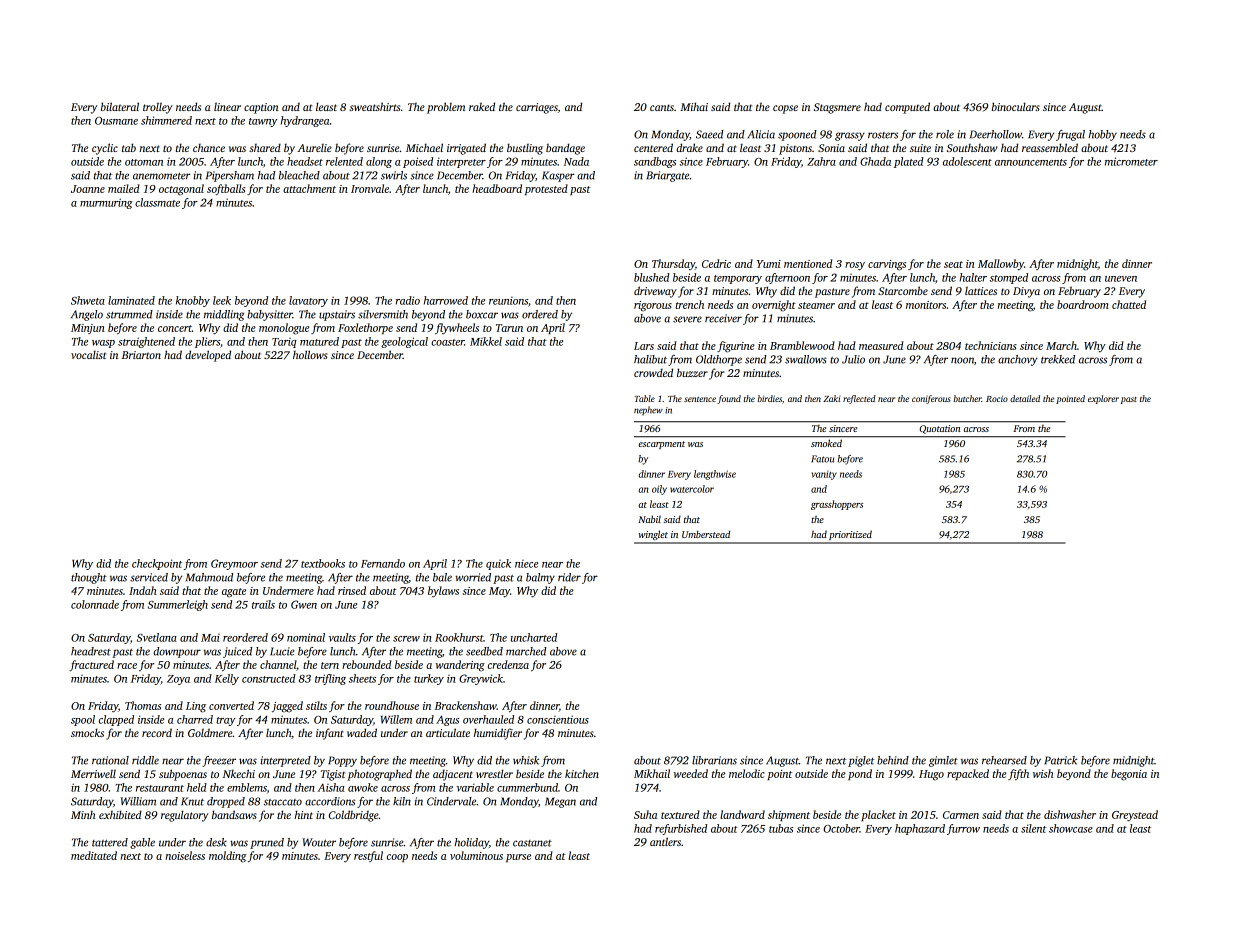 The width and height of the screenshot is (1233, 952). What do you see at coordinates (234, 593) in the screenshot?
I see `agate` at bounding box center [234, 593].
